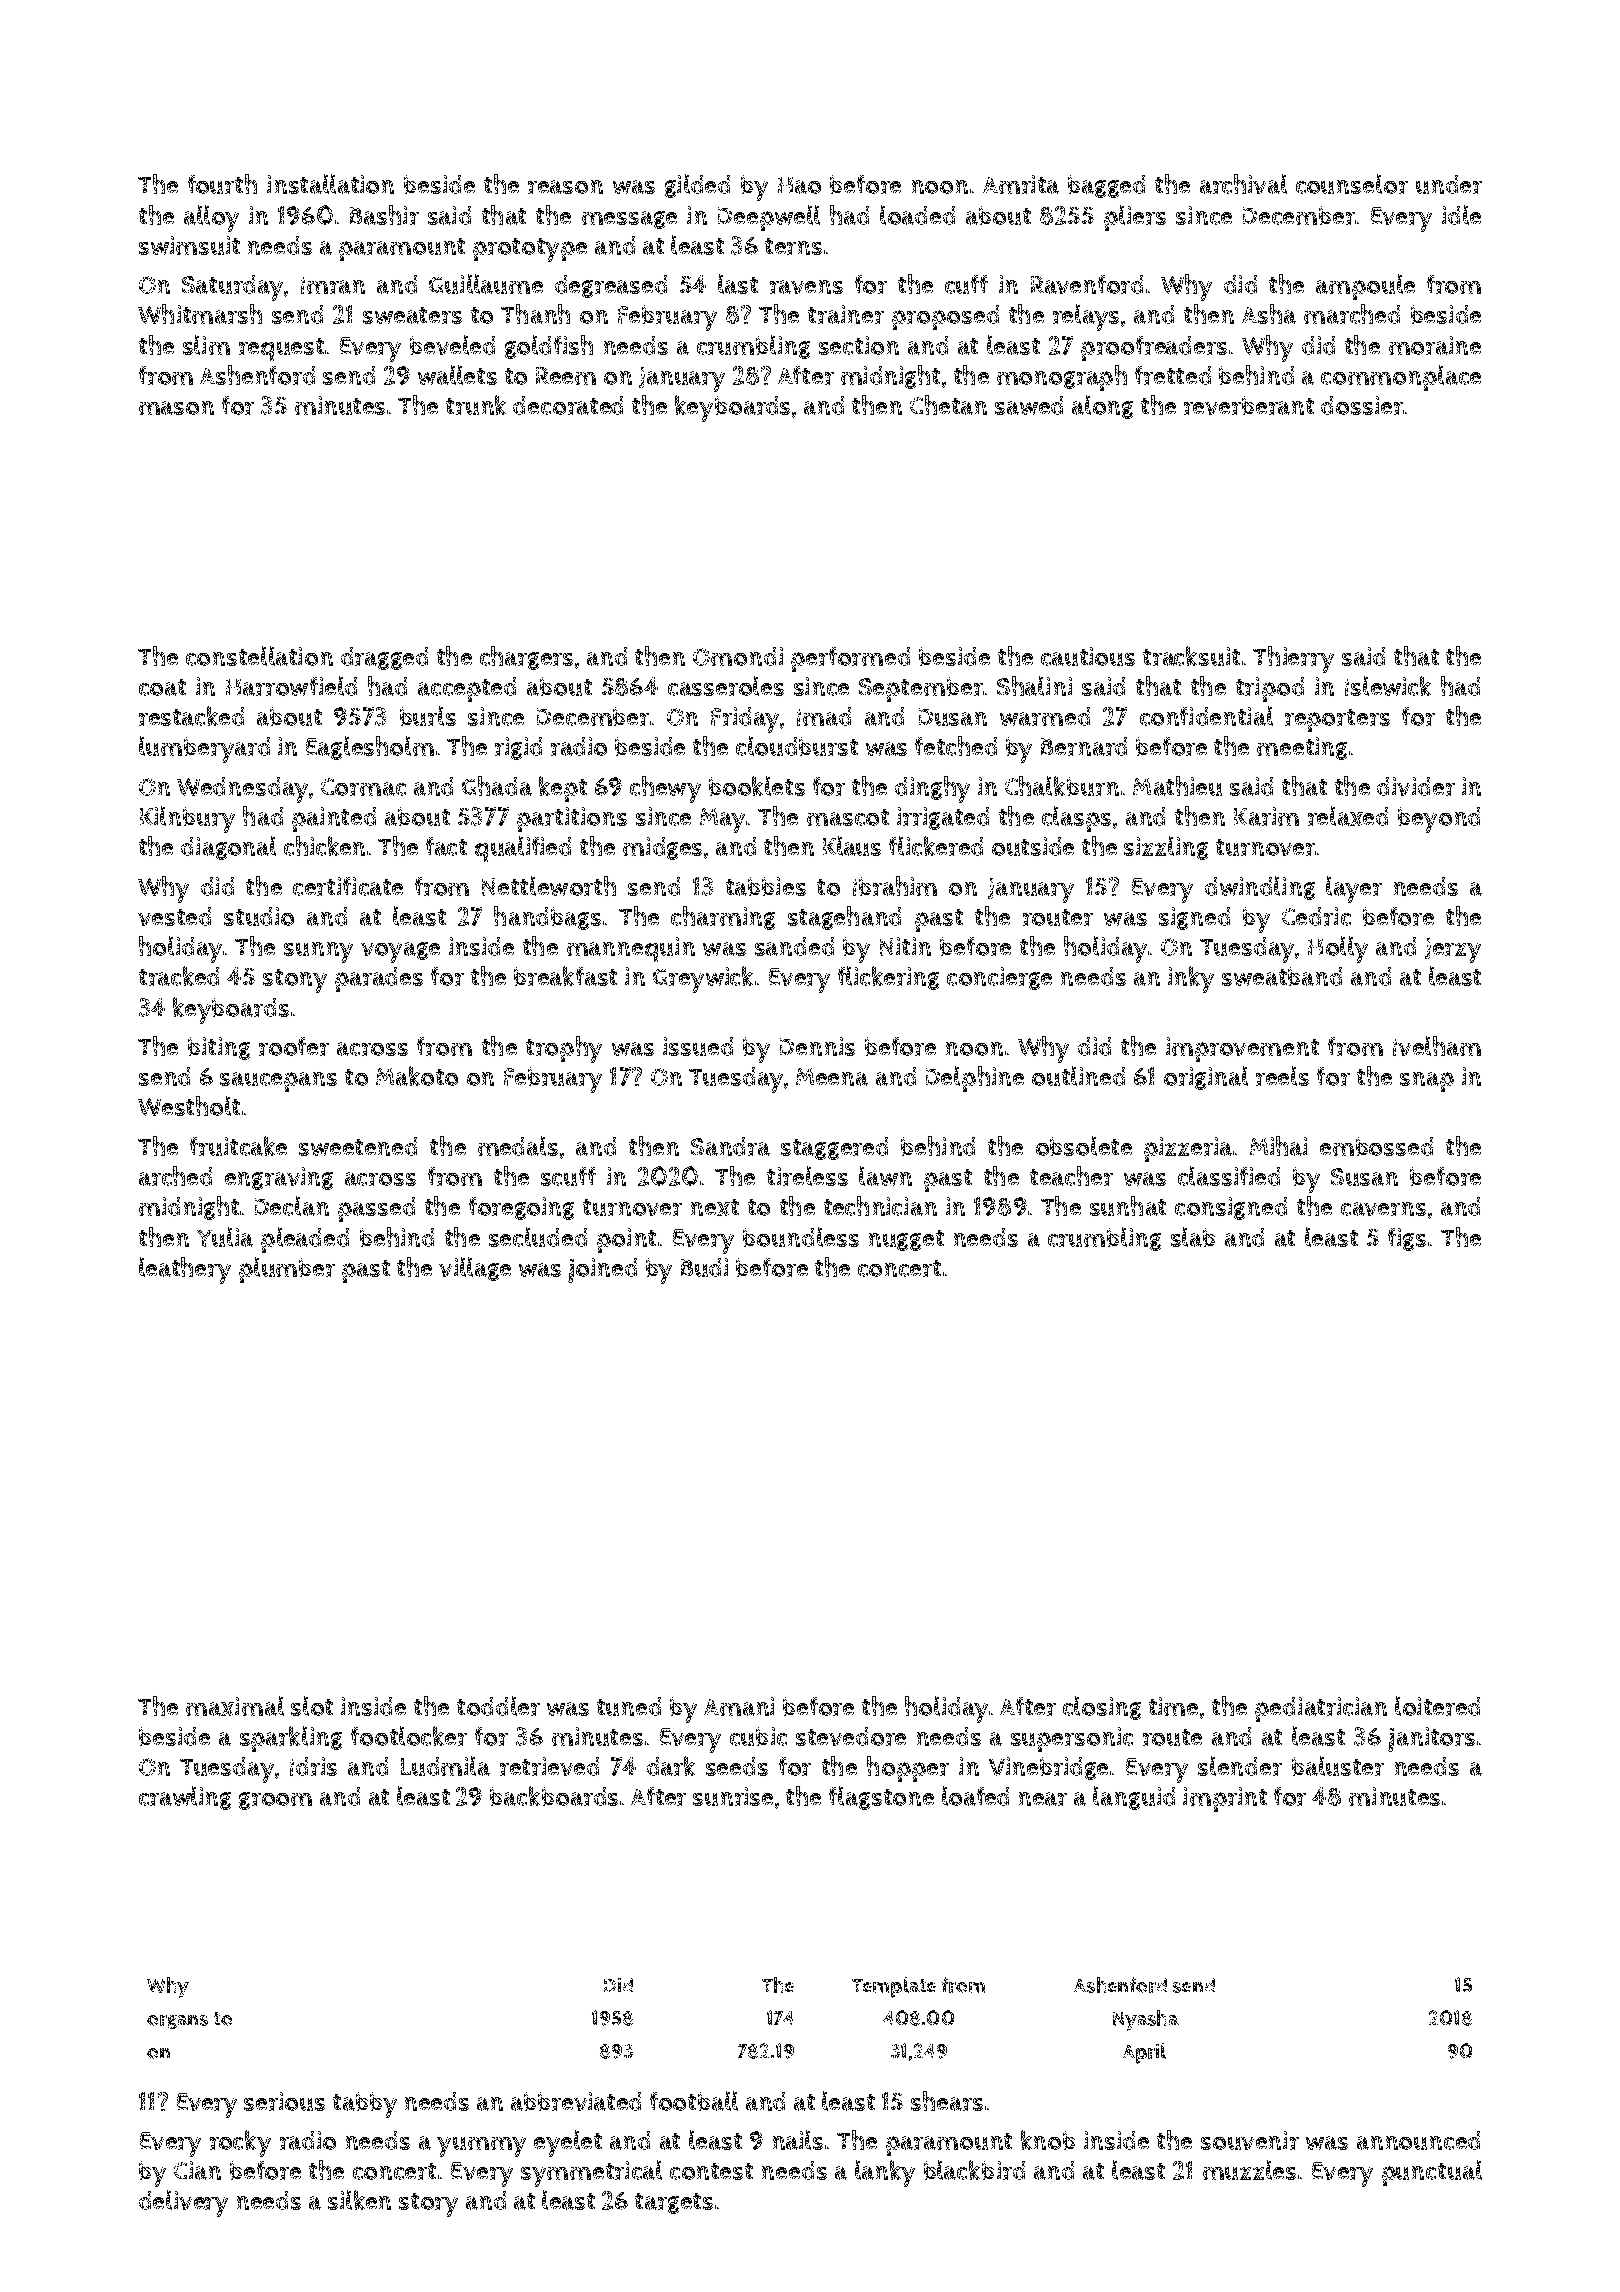 The width and height of the document is (1620, 2292). What do you see at coordinates (1352, 184) in the document?
I see `counselor` at bounding box center [1352, 184].
